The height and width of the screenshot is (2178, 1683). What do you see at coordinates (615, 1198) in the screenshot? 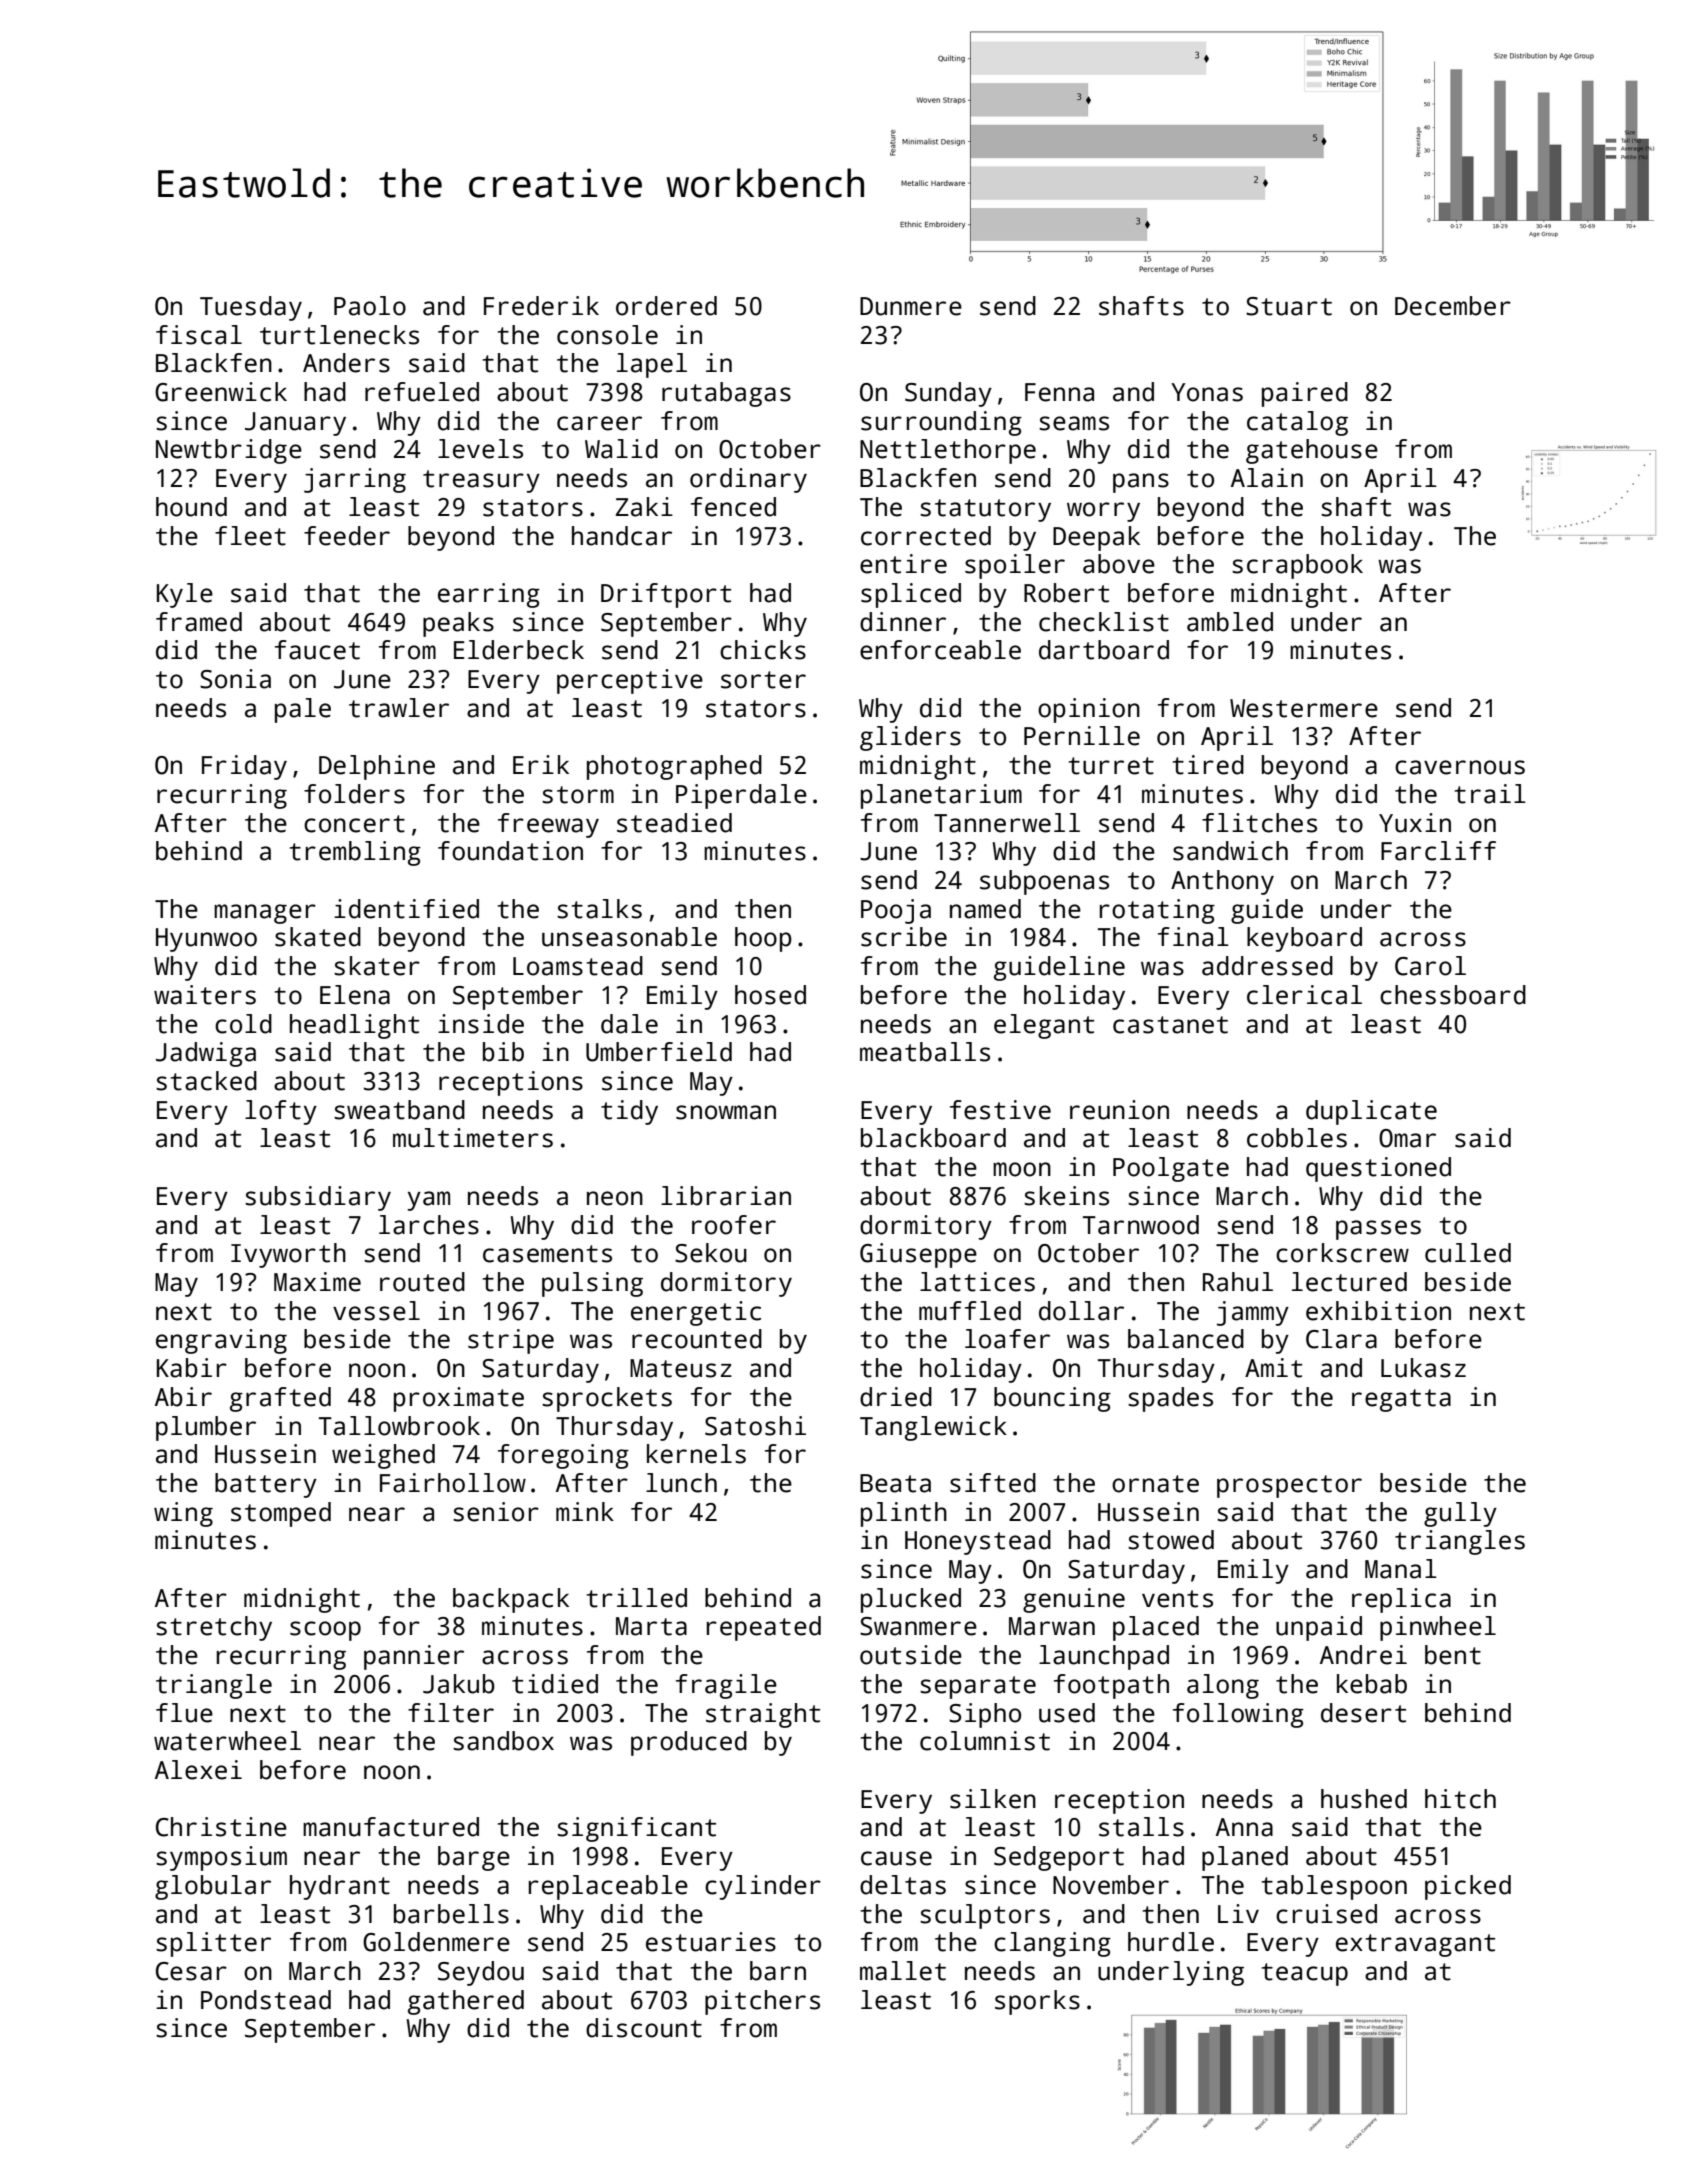
I see `neon` at bounding box center [615, 1198].
